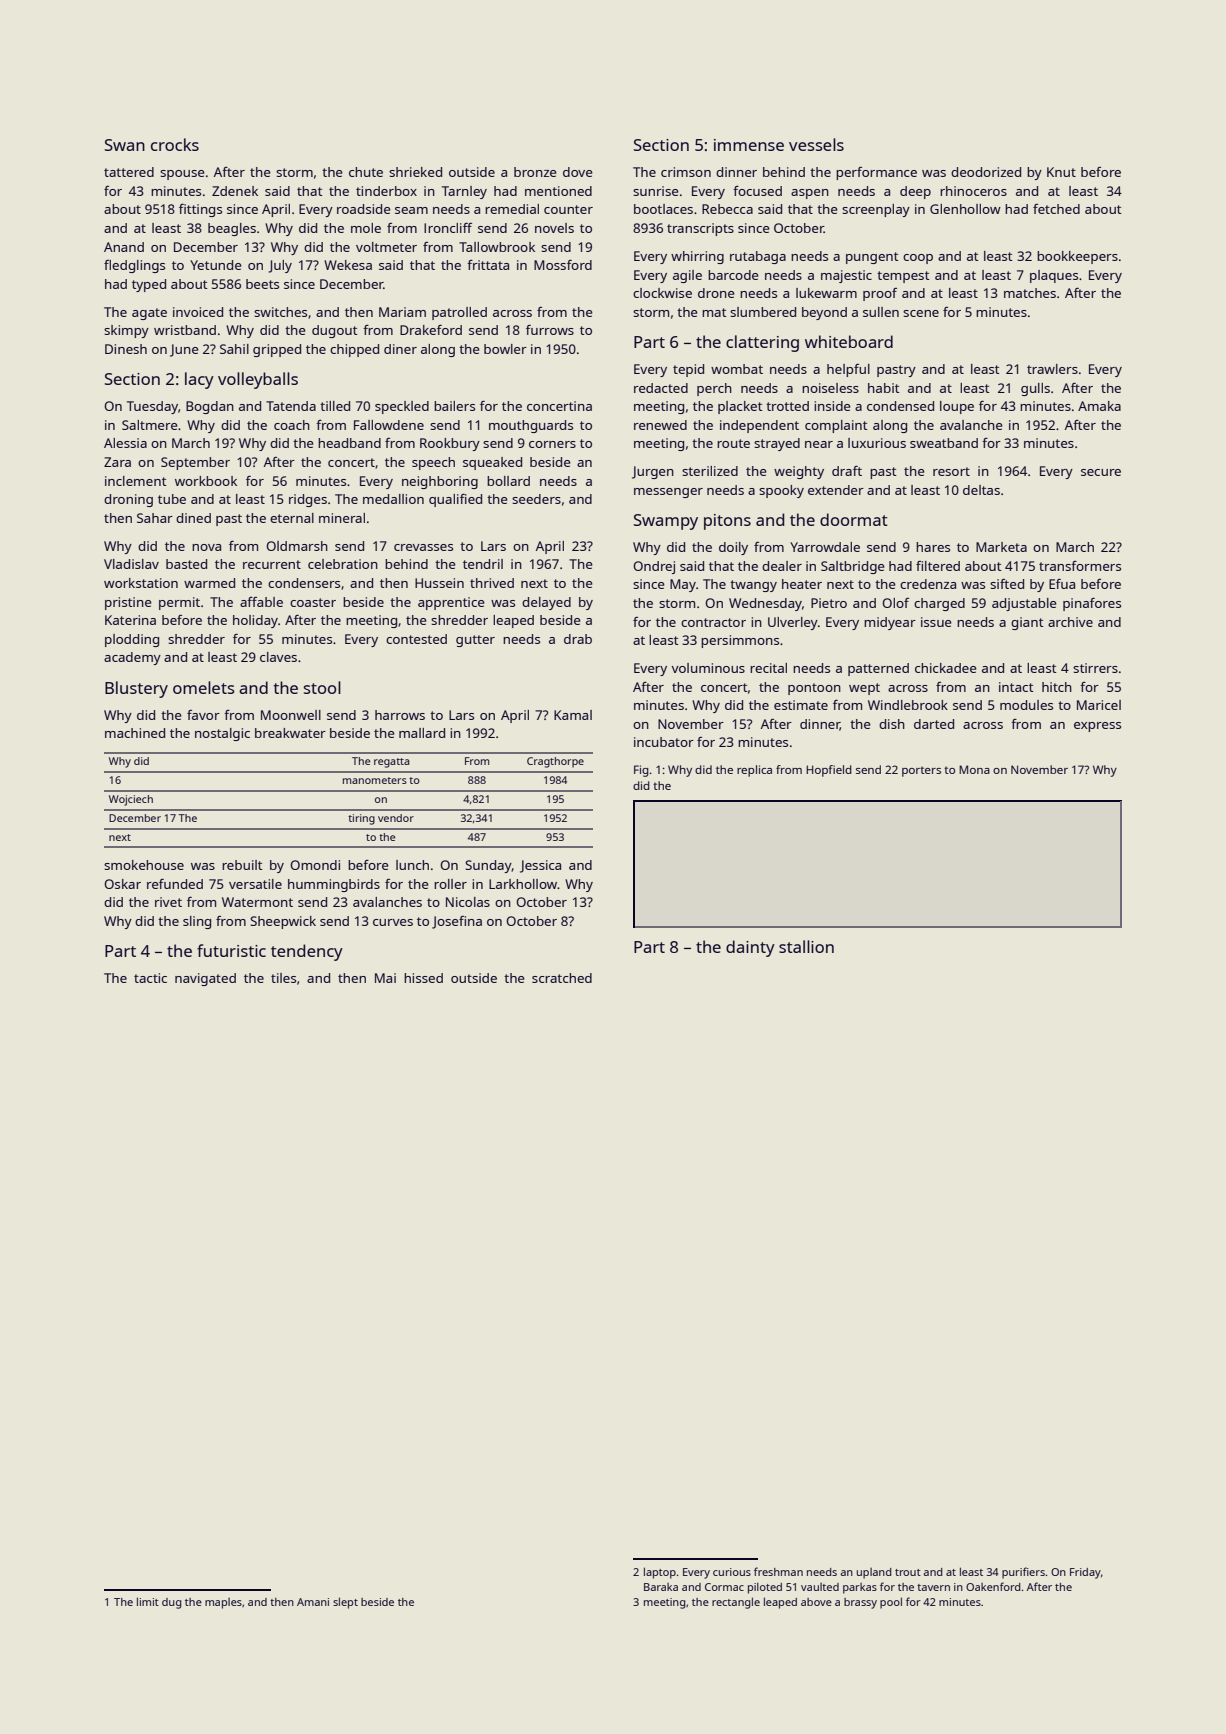 The height and width of the page is (1734, 1226). I want to click on corners, so click(552, 444).
